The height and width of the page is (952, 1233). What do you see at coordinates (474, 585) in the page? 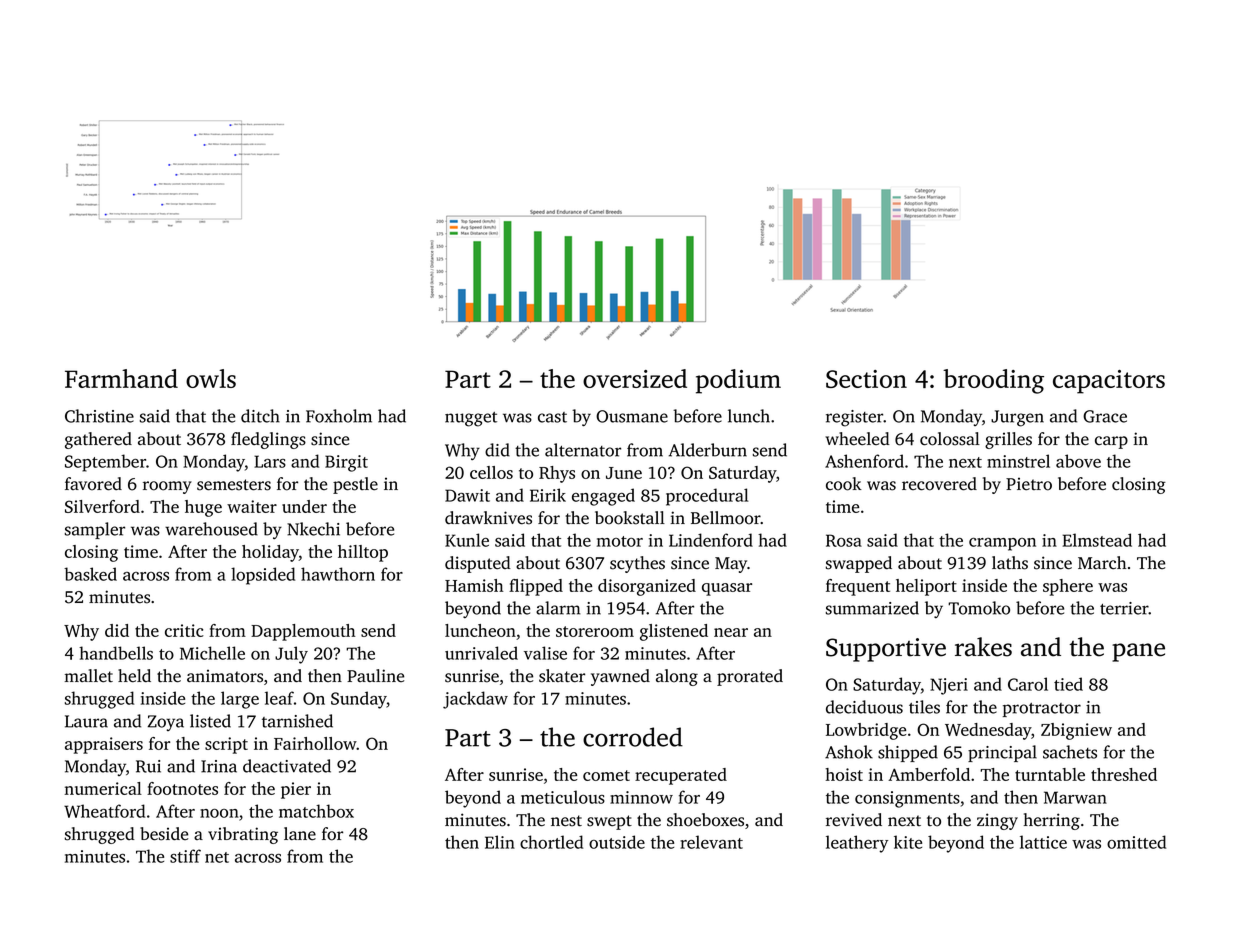
I see `Hamish` at bounding box center [474, 585].
